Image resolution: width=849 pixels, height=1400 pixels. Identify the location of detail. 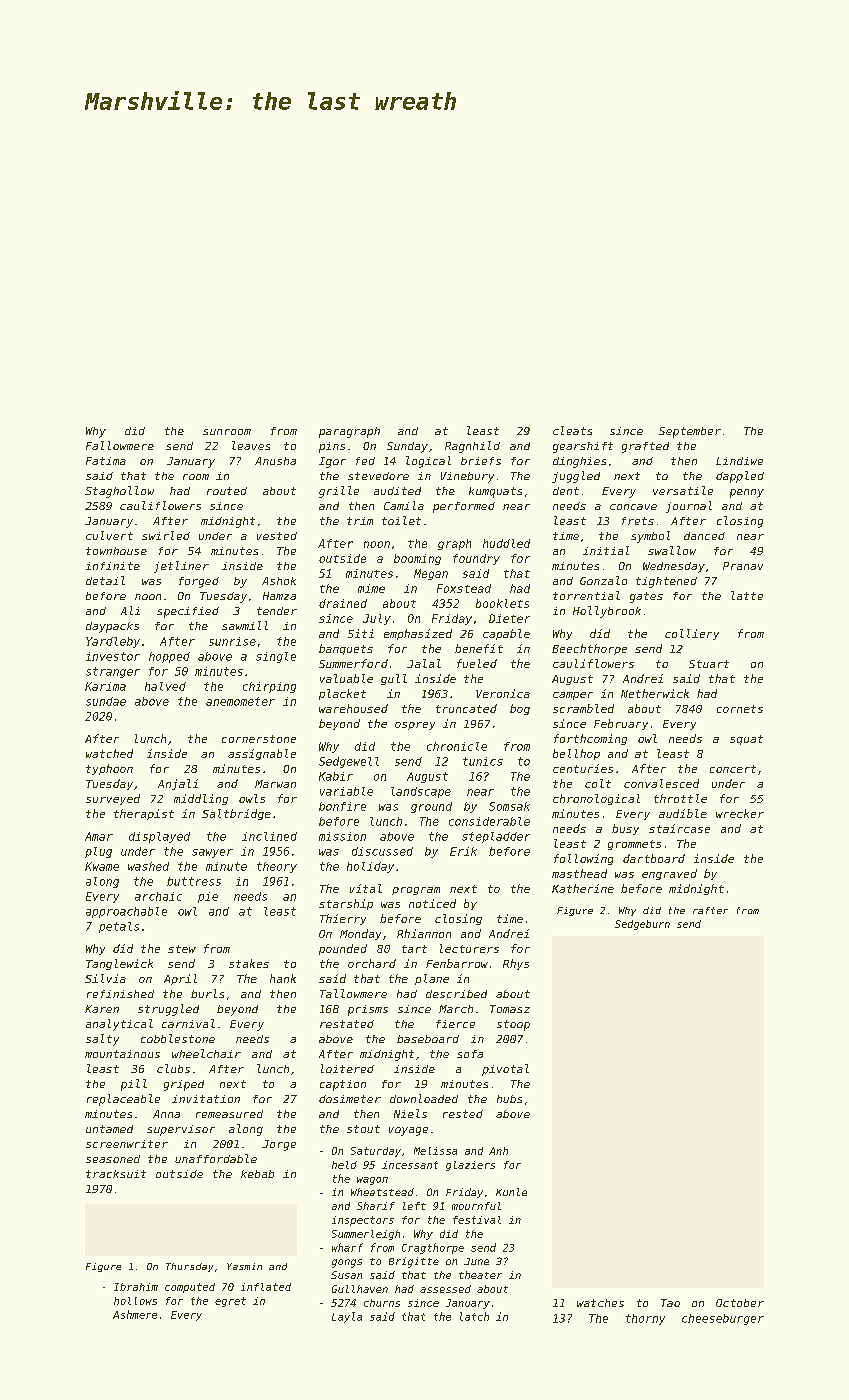
(105, 580).
